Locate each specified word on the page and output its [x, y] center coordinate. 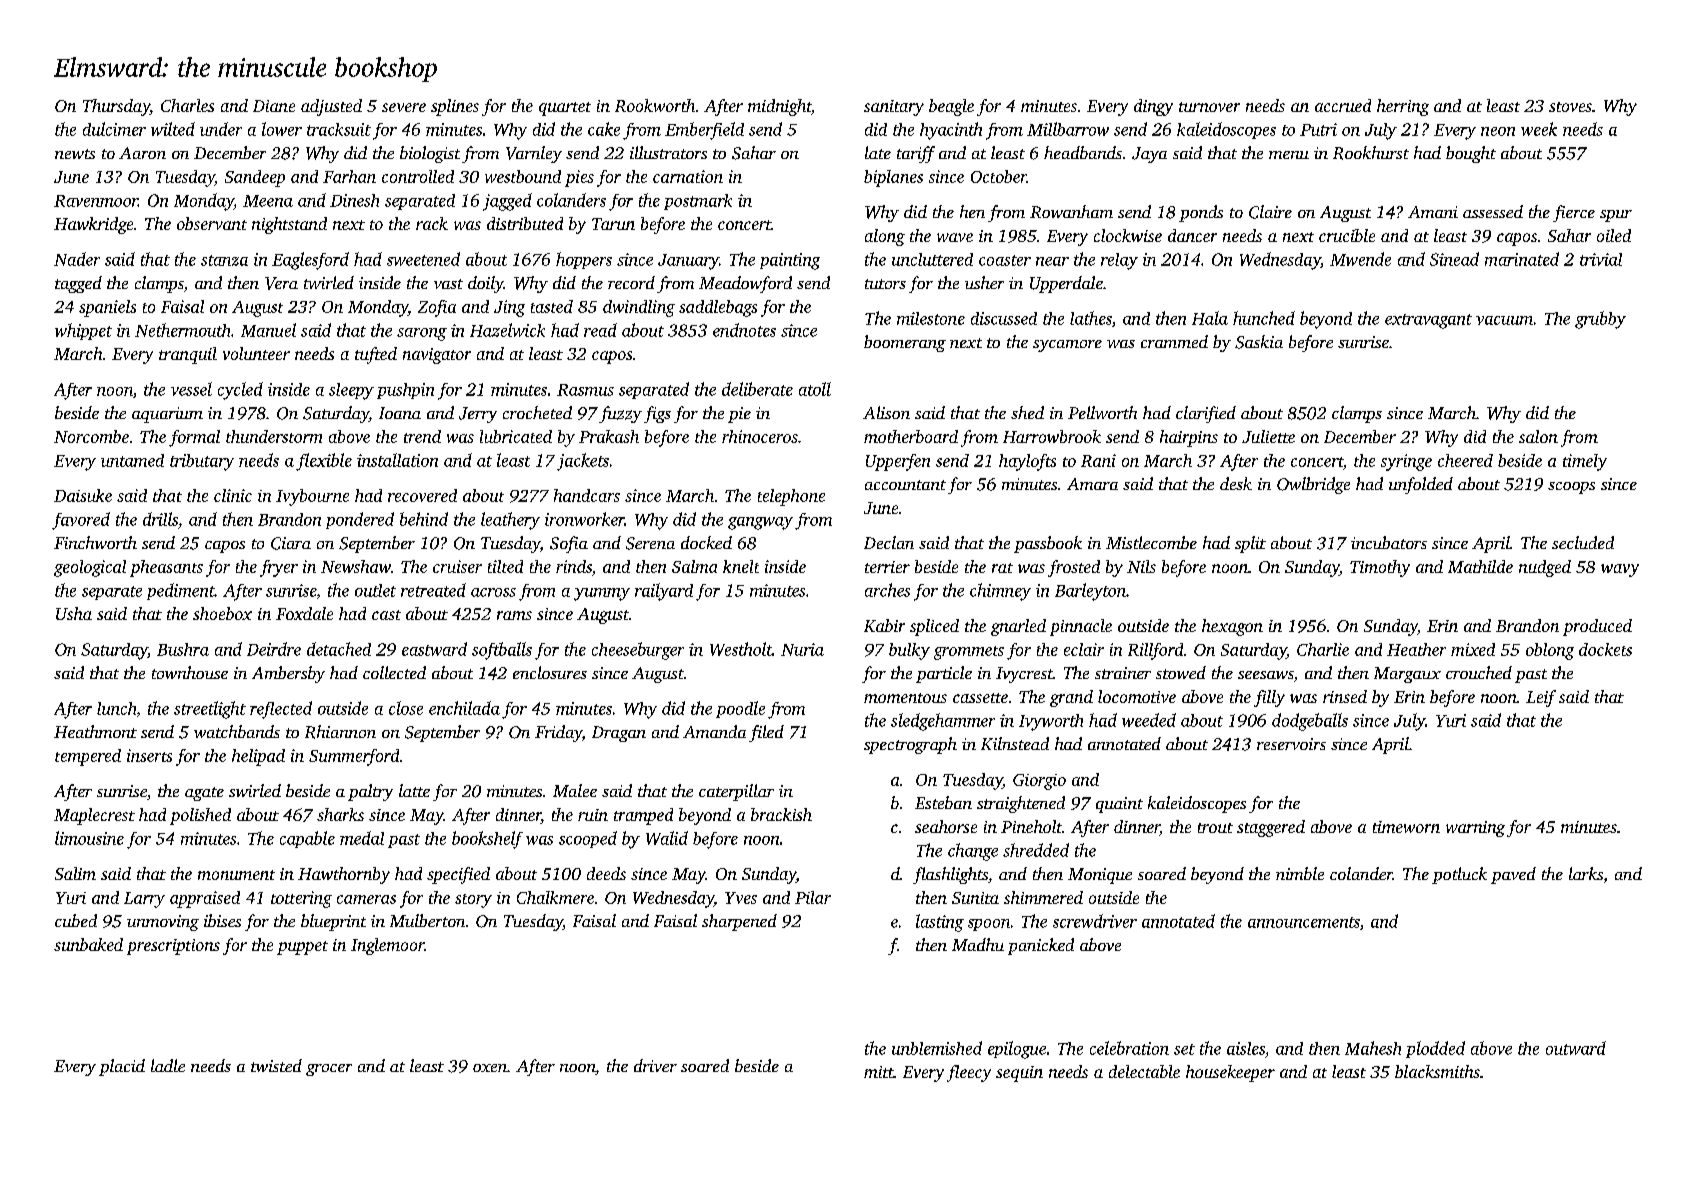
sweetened [423, 259]
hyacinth [951, 131]
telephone [791, 497]
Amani [1433, 212]
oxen [490, 1068]
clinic [233, 495]
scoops [1571, 488]
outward [1576, 1048]
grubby [1600, 320]
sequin [1019, 1074]
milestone [931, 318]
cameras [366, 899]
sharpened [739, 922]
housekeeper [1230, 1073]
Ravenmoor [96, 201]
